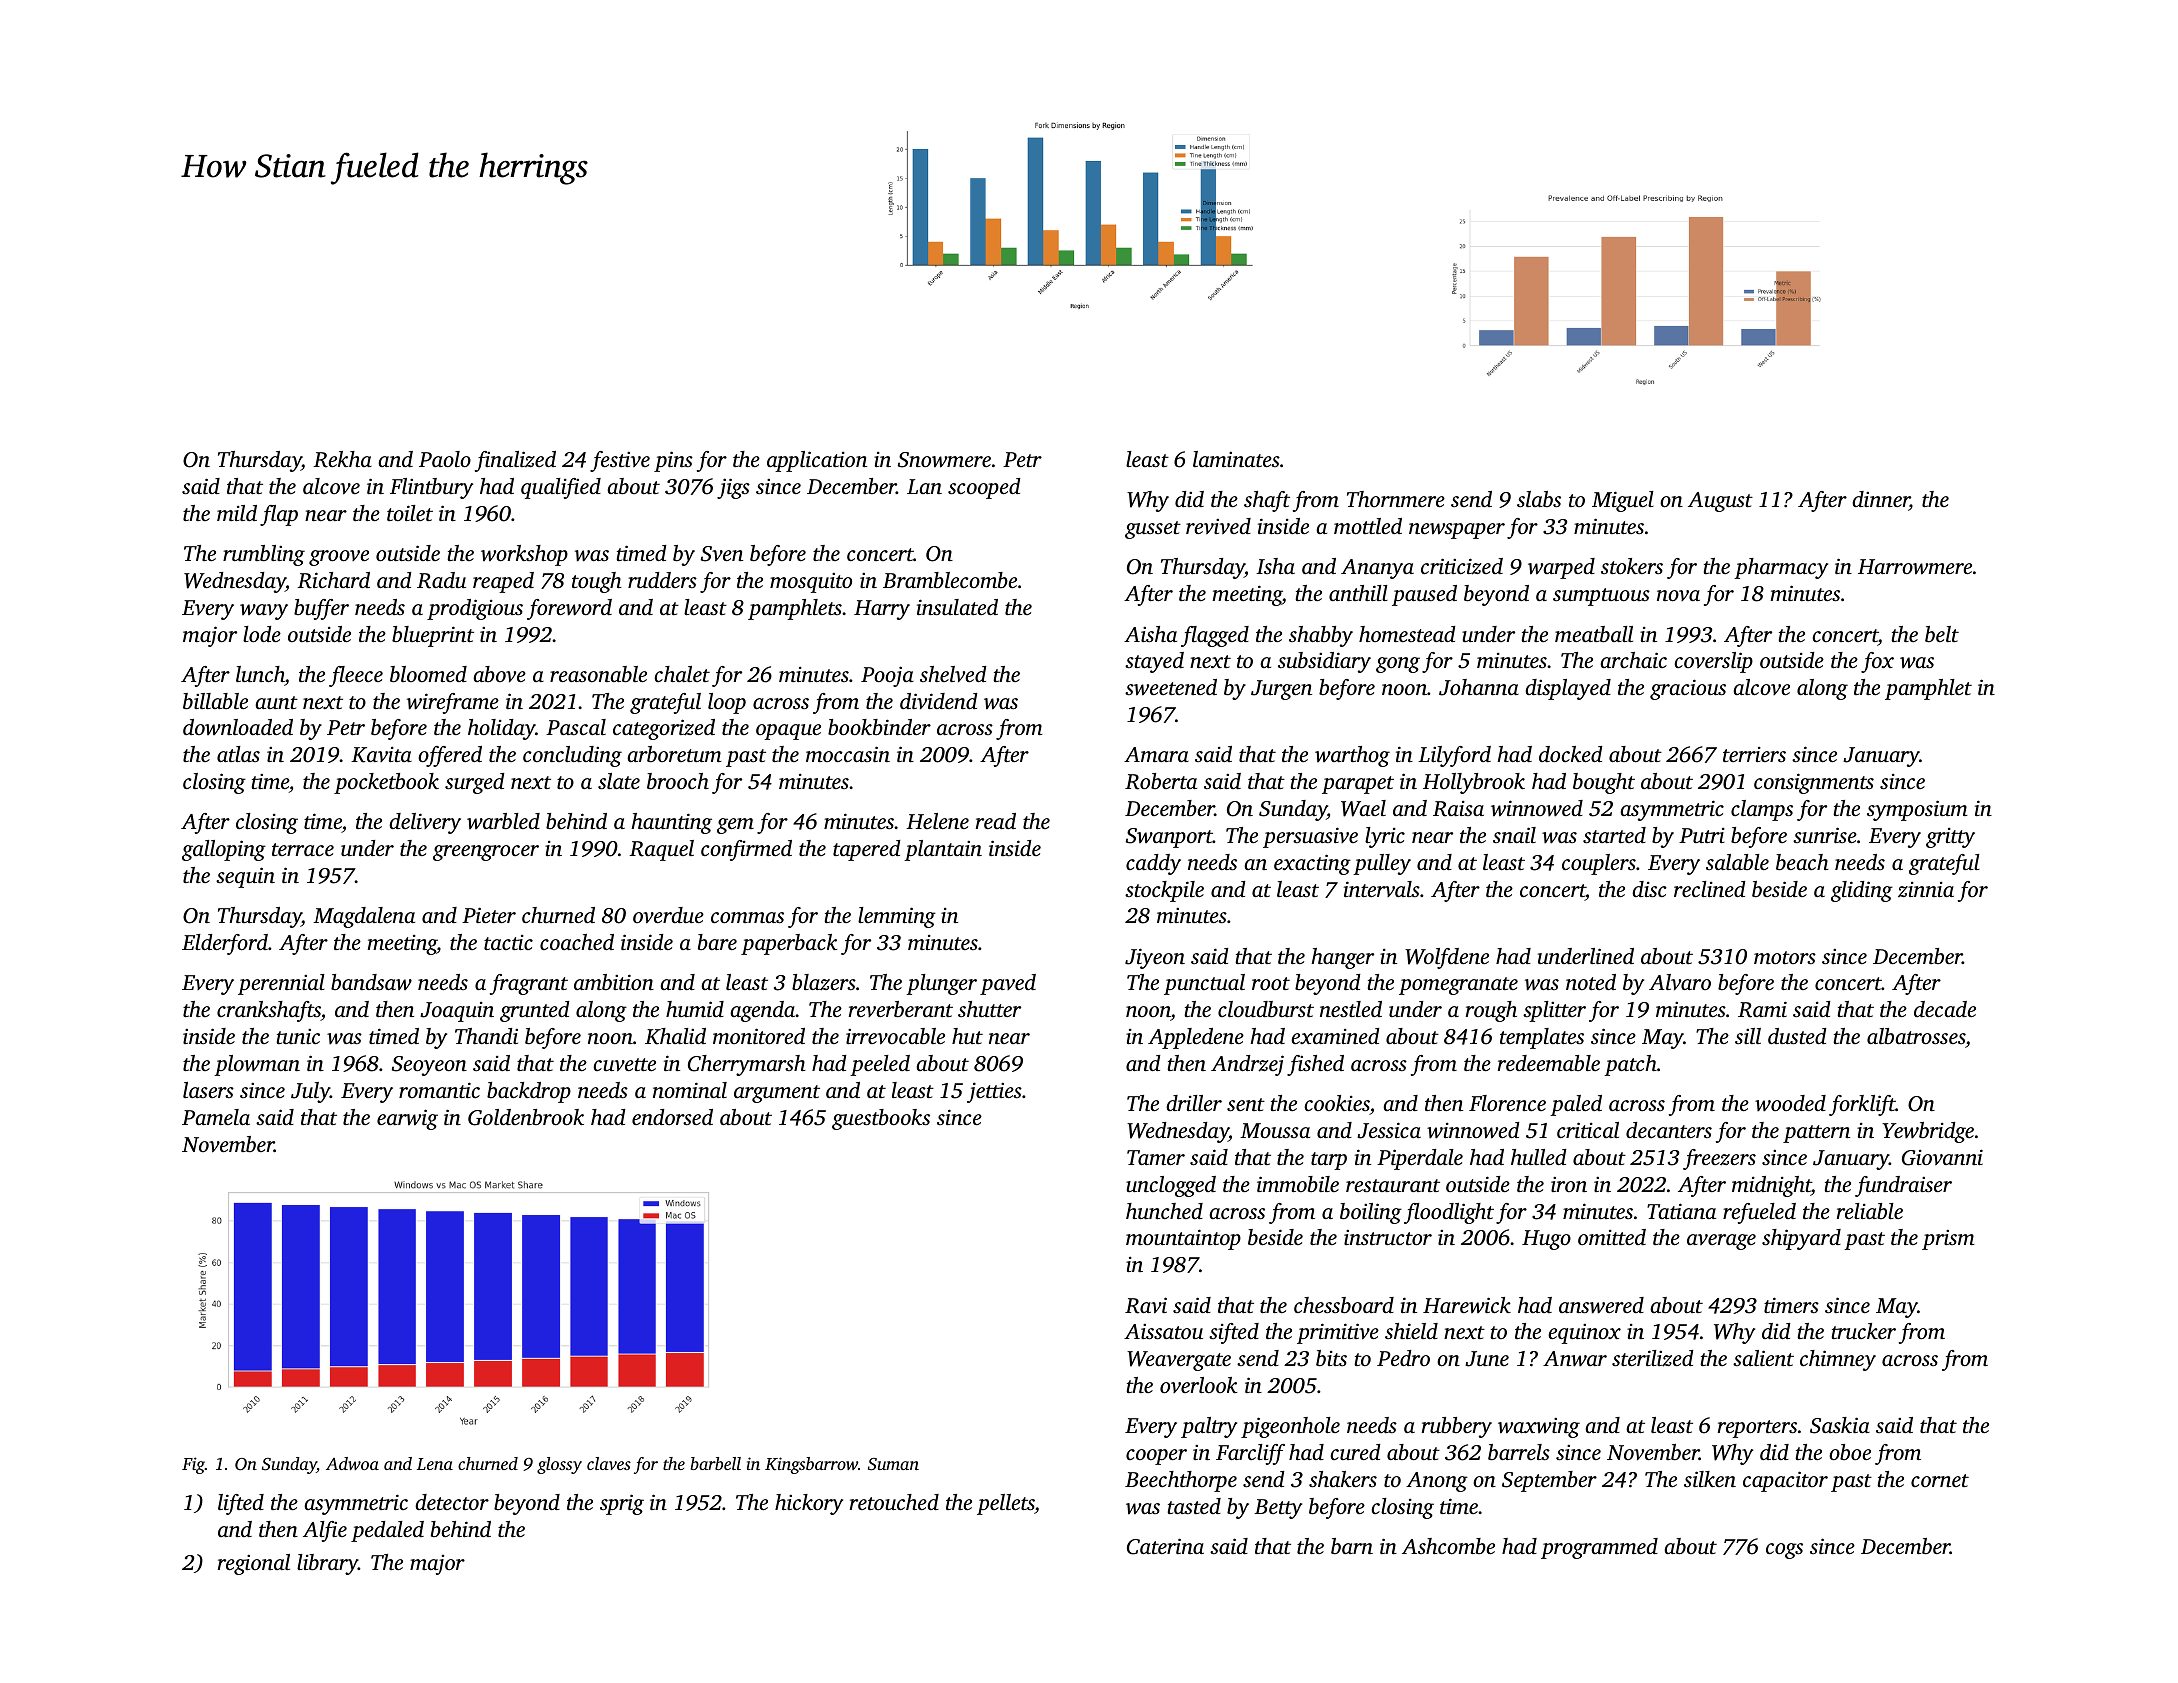 The height and width of the page is (1683, 2178). Describe the element at coordinates (1649, 889) in the page. I see `disc` at that location.
